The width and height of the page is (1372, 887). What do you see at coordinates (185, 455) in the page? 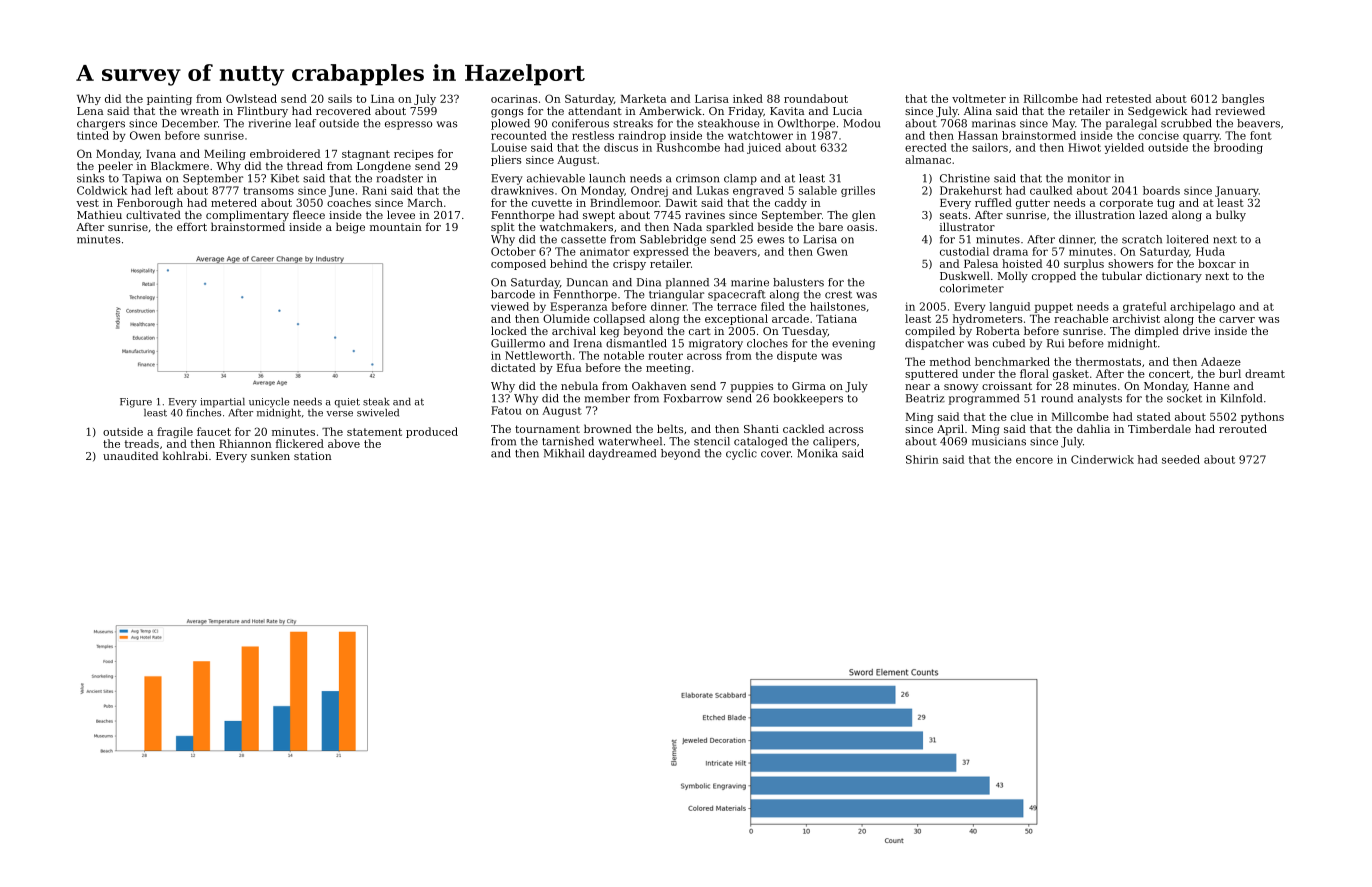
I see `kohlrabi` at bounding box center [185, 455].
